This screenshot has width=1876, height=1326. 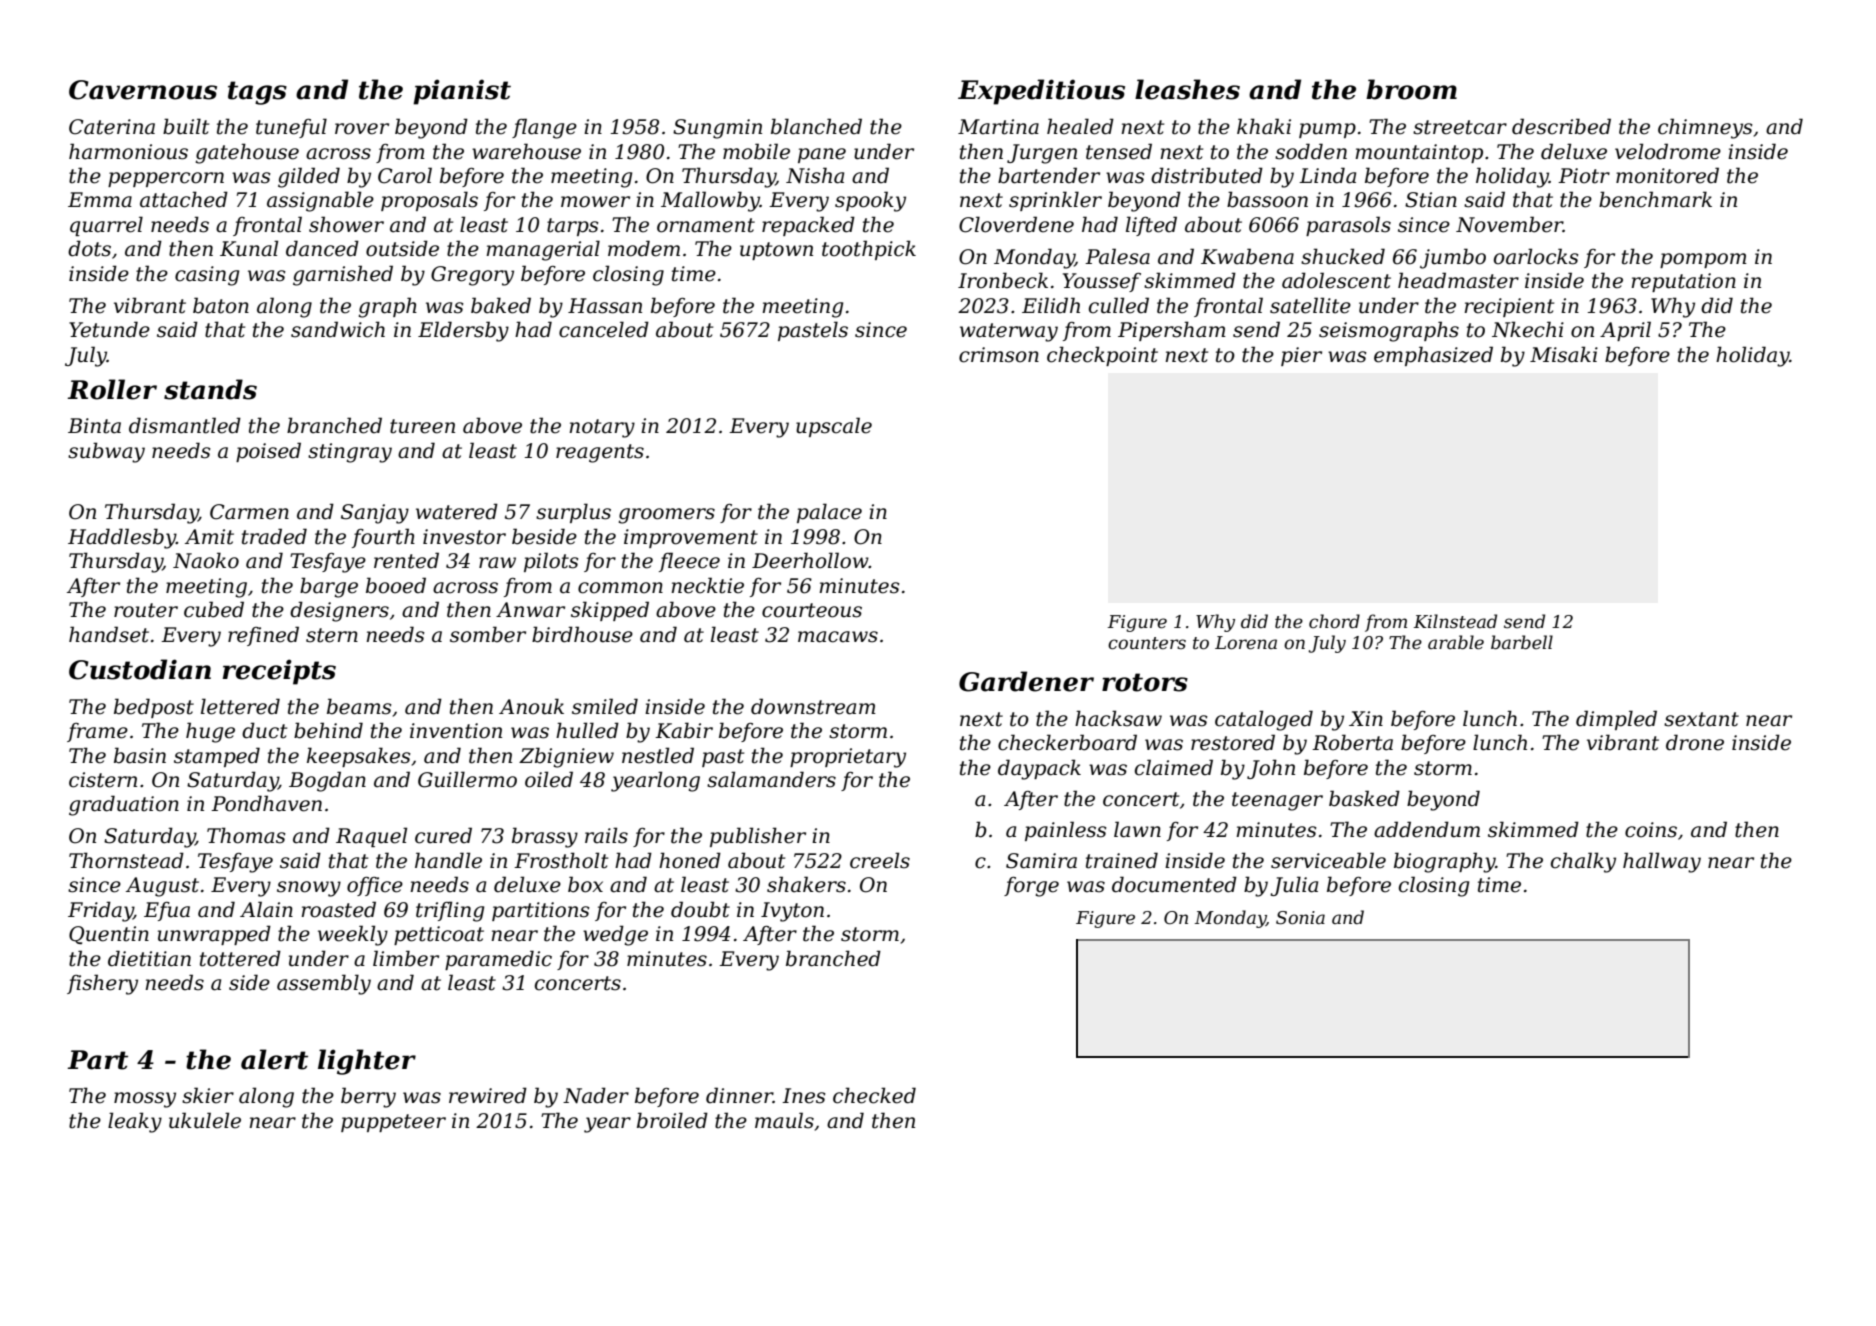 What do you see at coordinates (1067, 742) in the screenshot?
I see `checkerboard` at bounding box center [1067, 742].
